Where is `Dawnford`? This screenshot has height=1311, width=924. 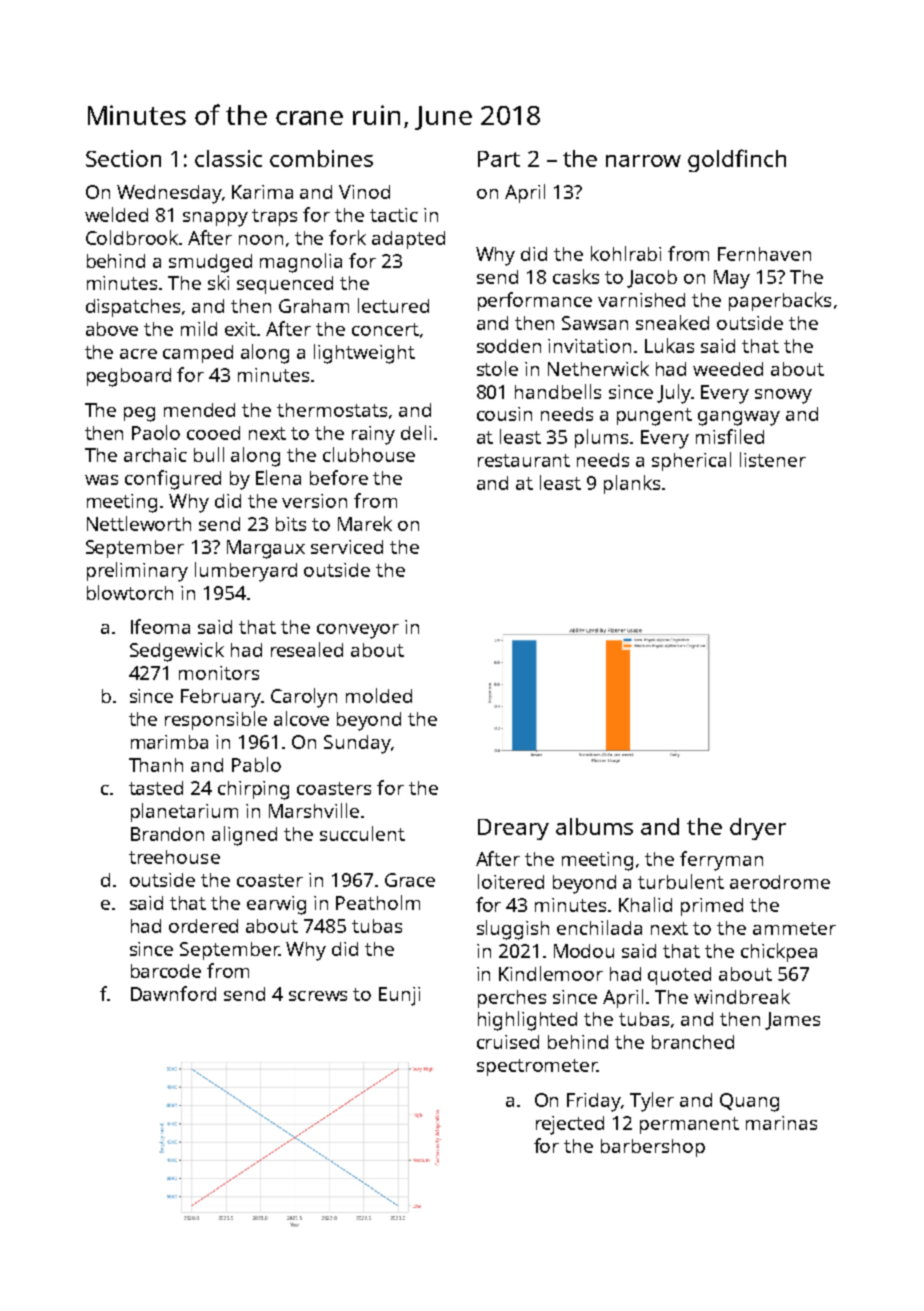 Dawnford is located at coordinates (173, 993).
